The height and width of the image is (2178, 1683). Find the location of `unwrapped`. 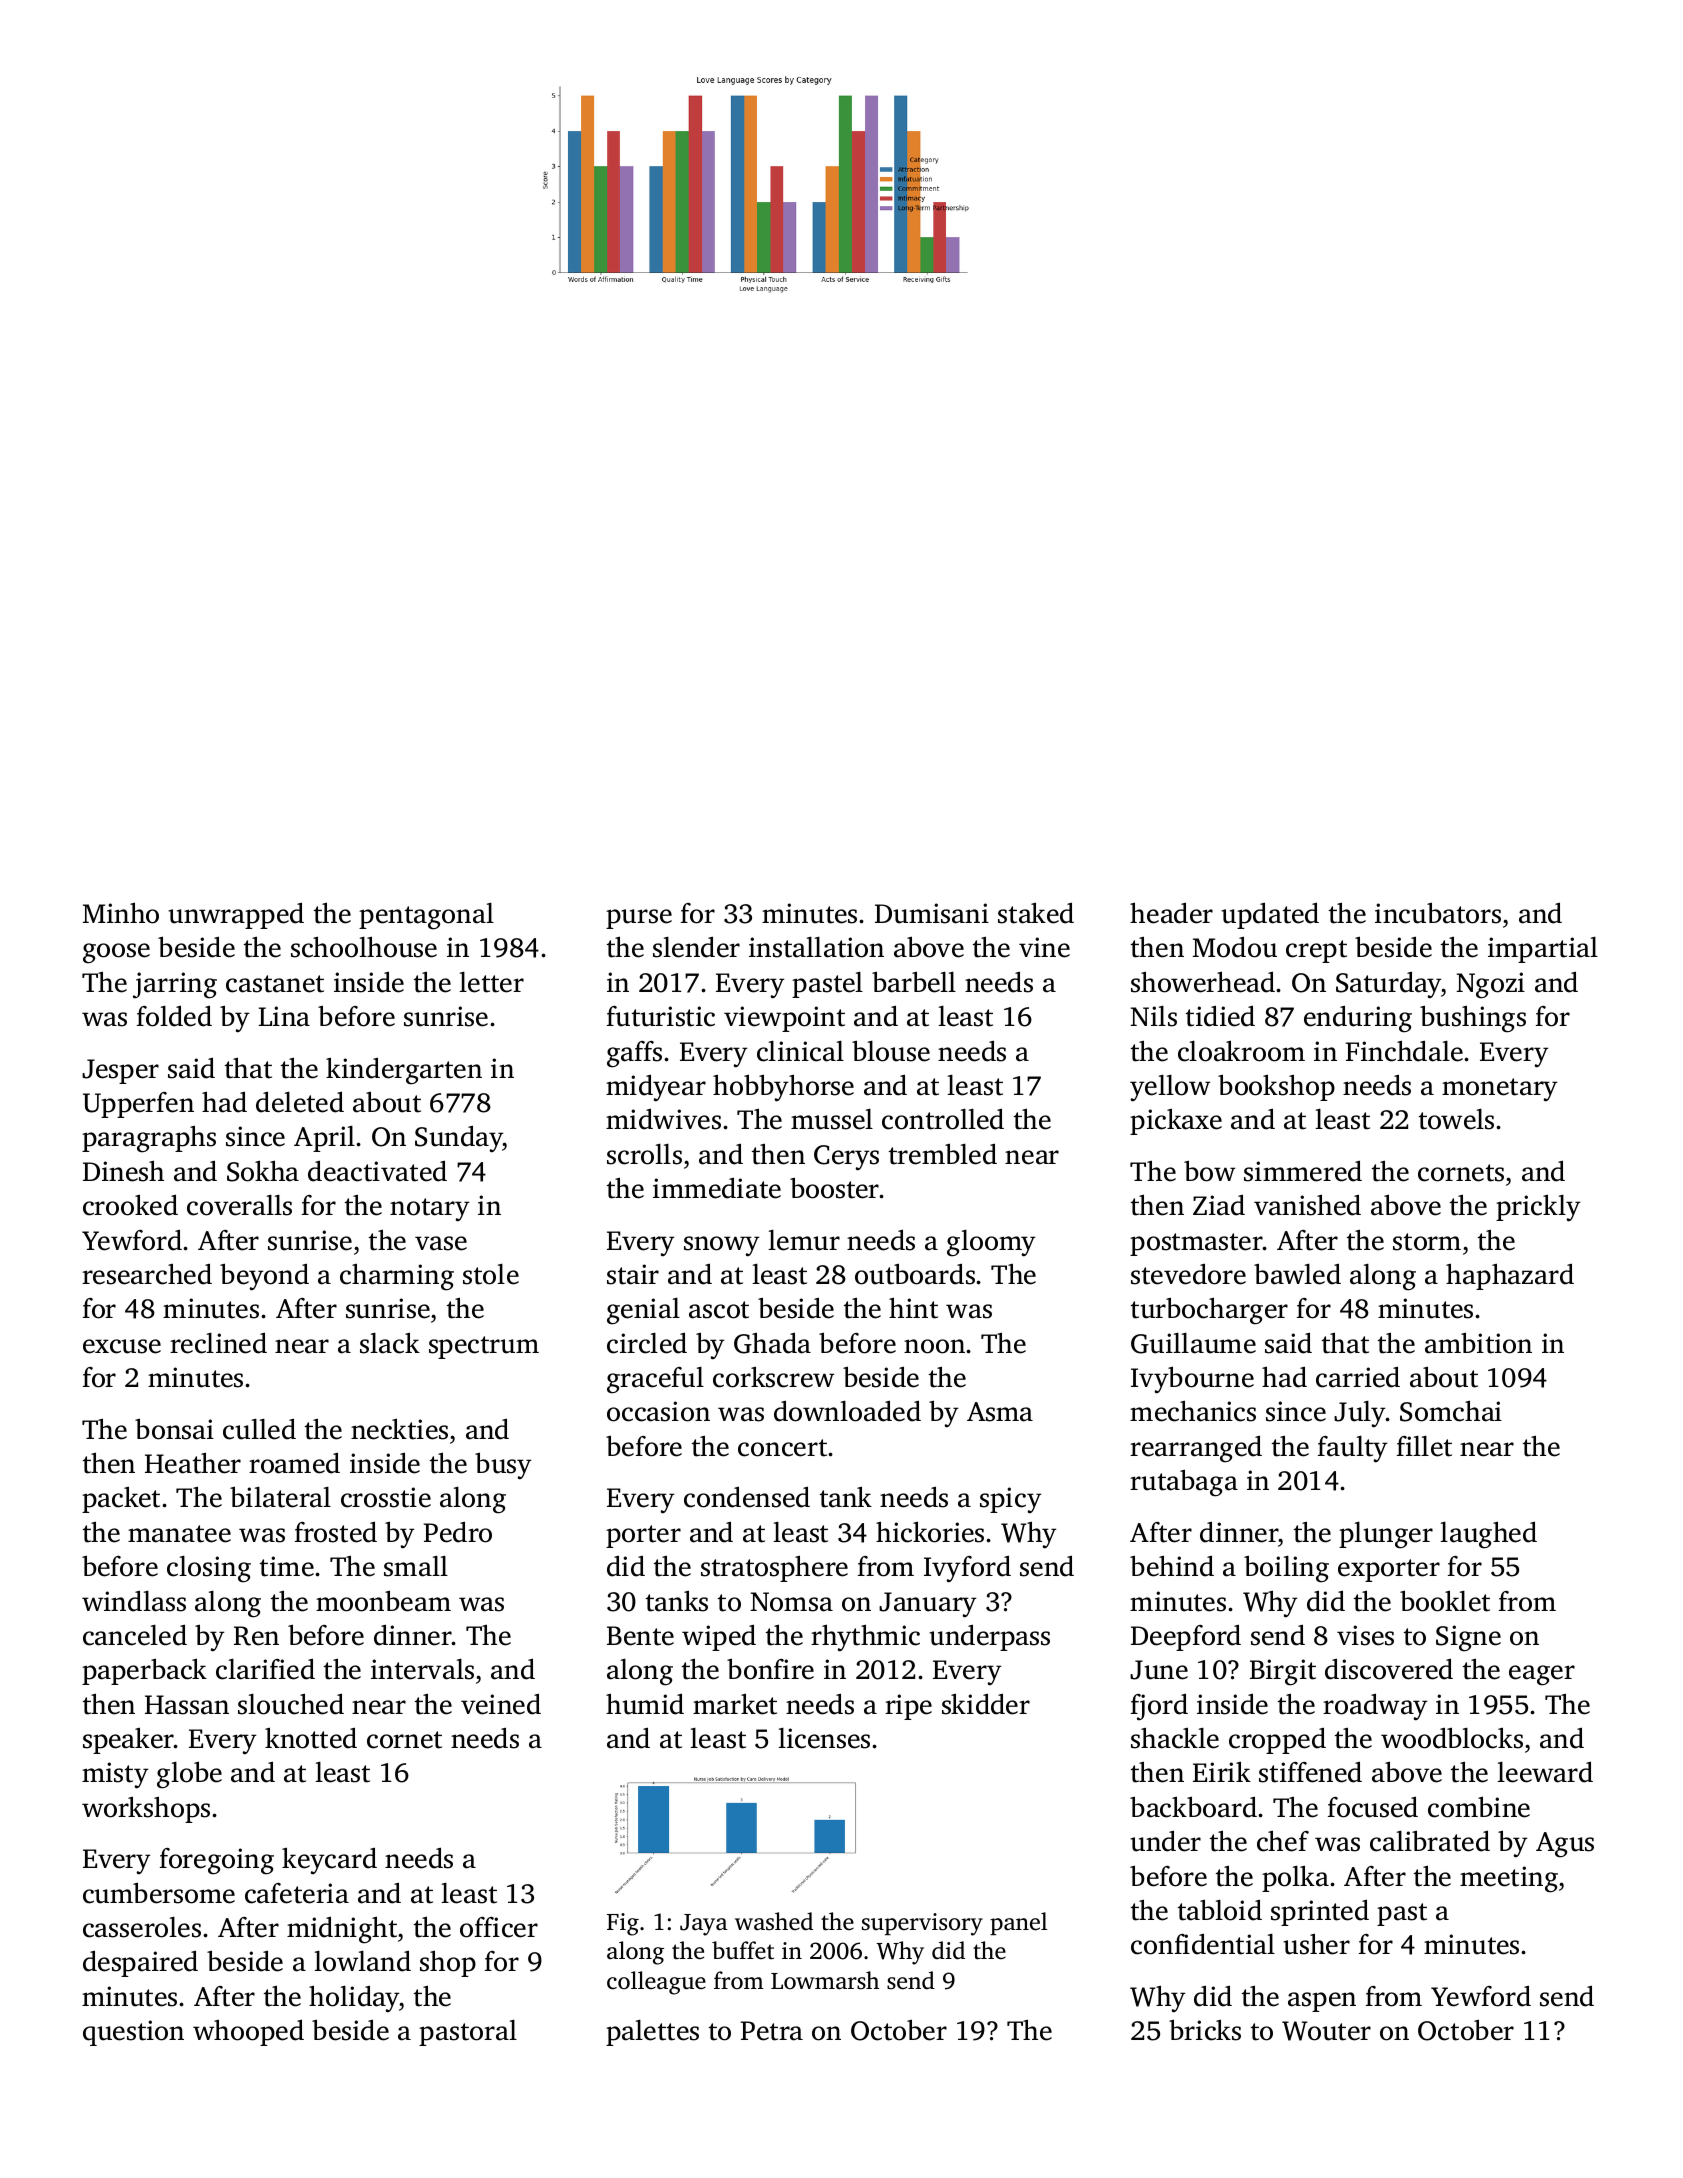

unwrapped is located at coordinates (236, 915).
